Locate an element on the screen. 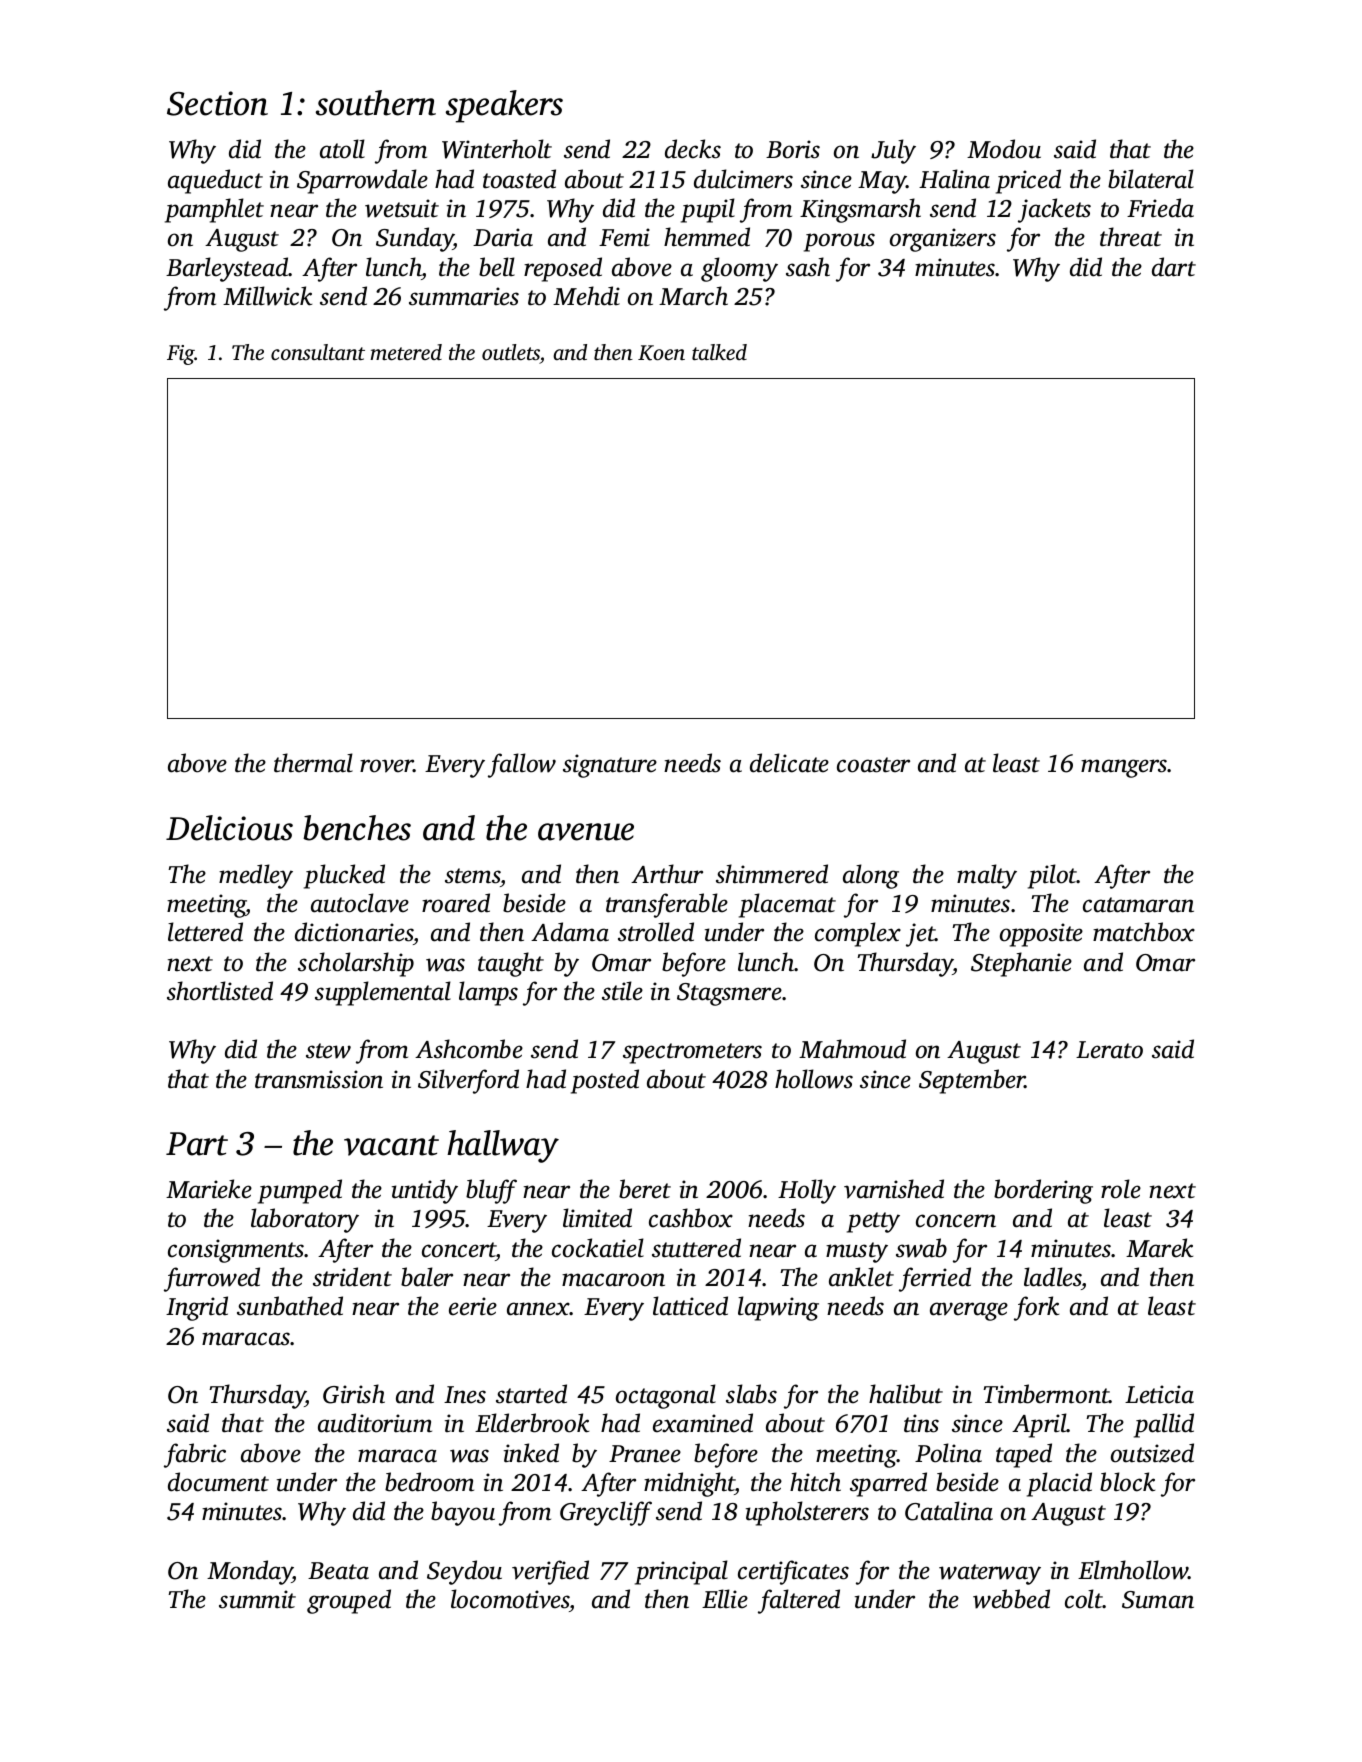 The width and height of the screenshot is (1362, 1762). Koen is located at coordinates (661, 353).
